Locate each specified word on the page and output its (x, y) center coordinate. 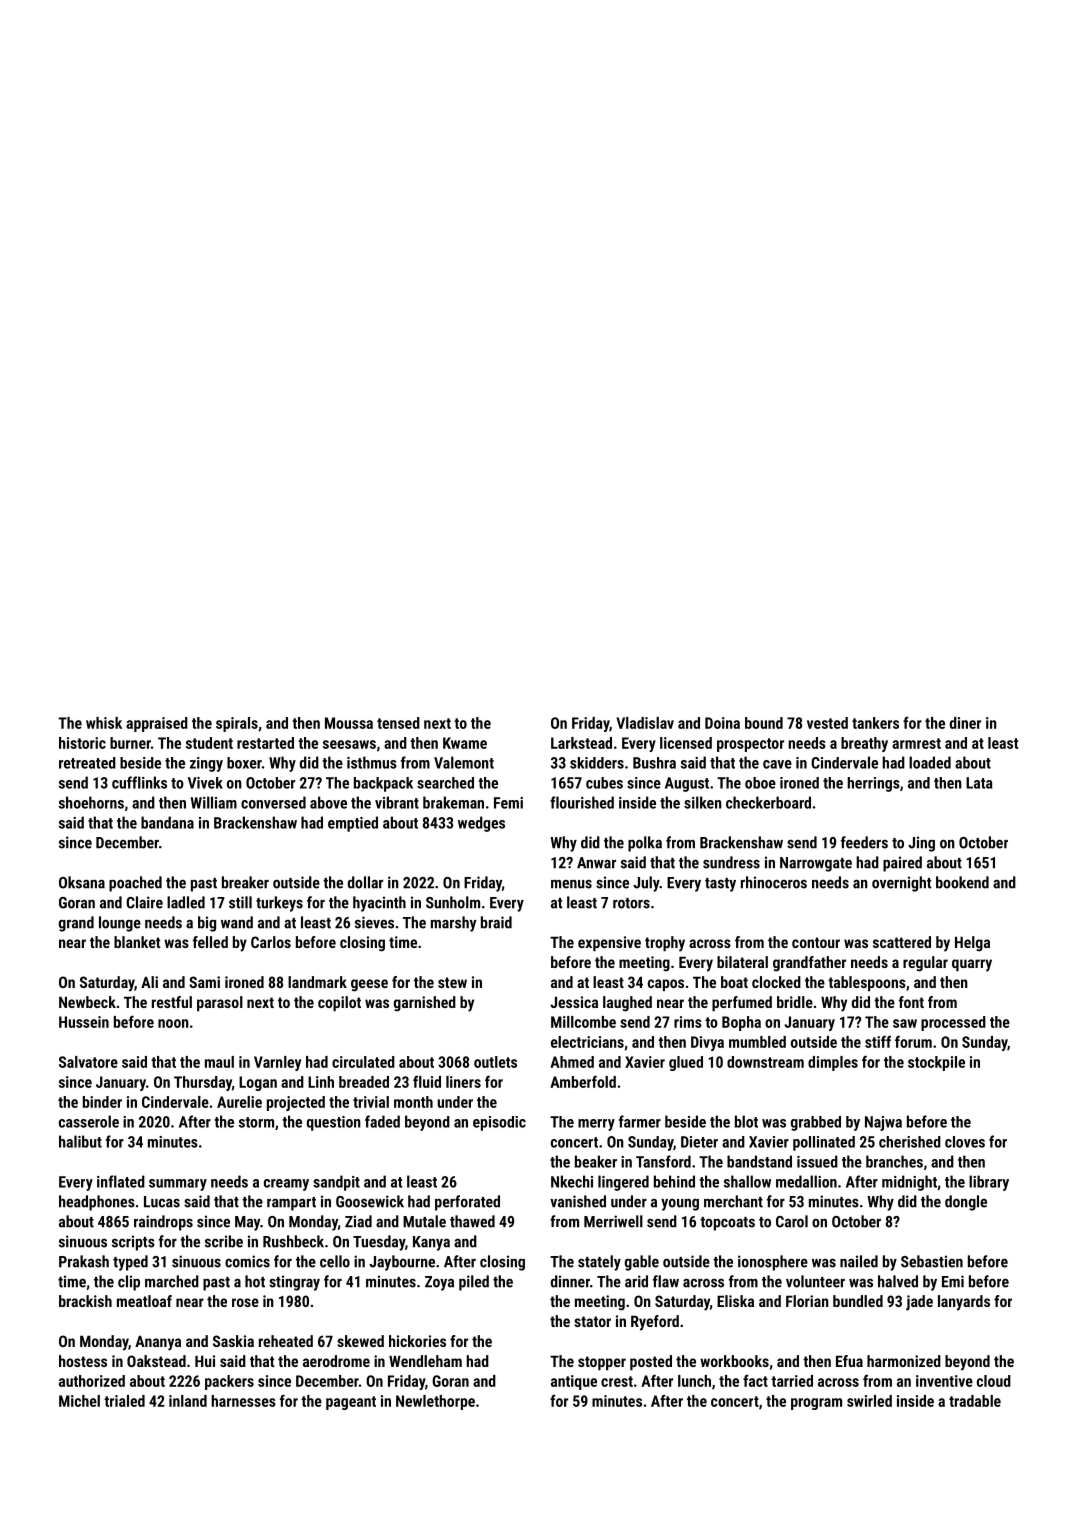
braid (496, 922)
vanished (578, 1201)
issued (817, 1161)
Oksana (82, 882)
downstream (765, 1062)
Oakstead (156, 1361)
